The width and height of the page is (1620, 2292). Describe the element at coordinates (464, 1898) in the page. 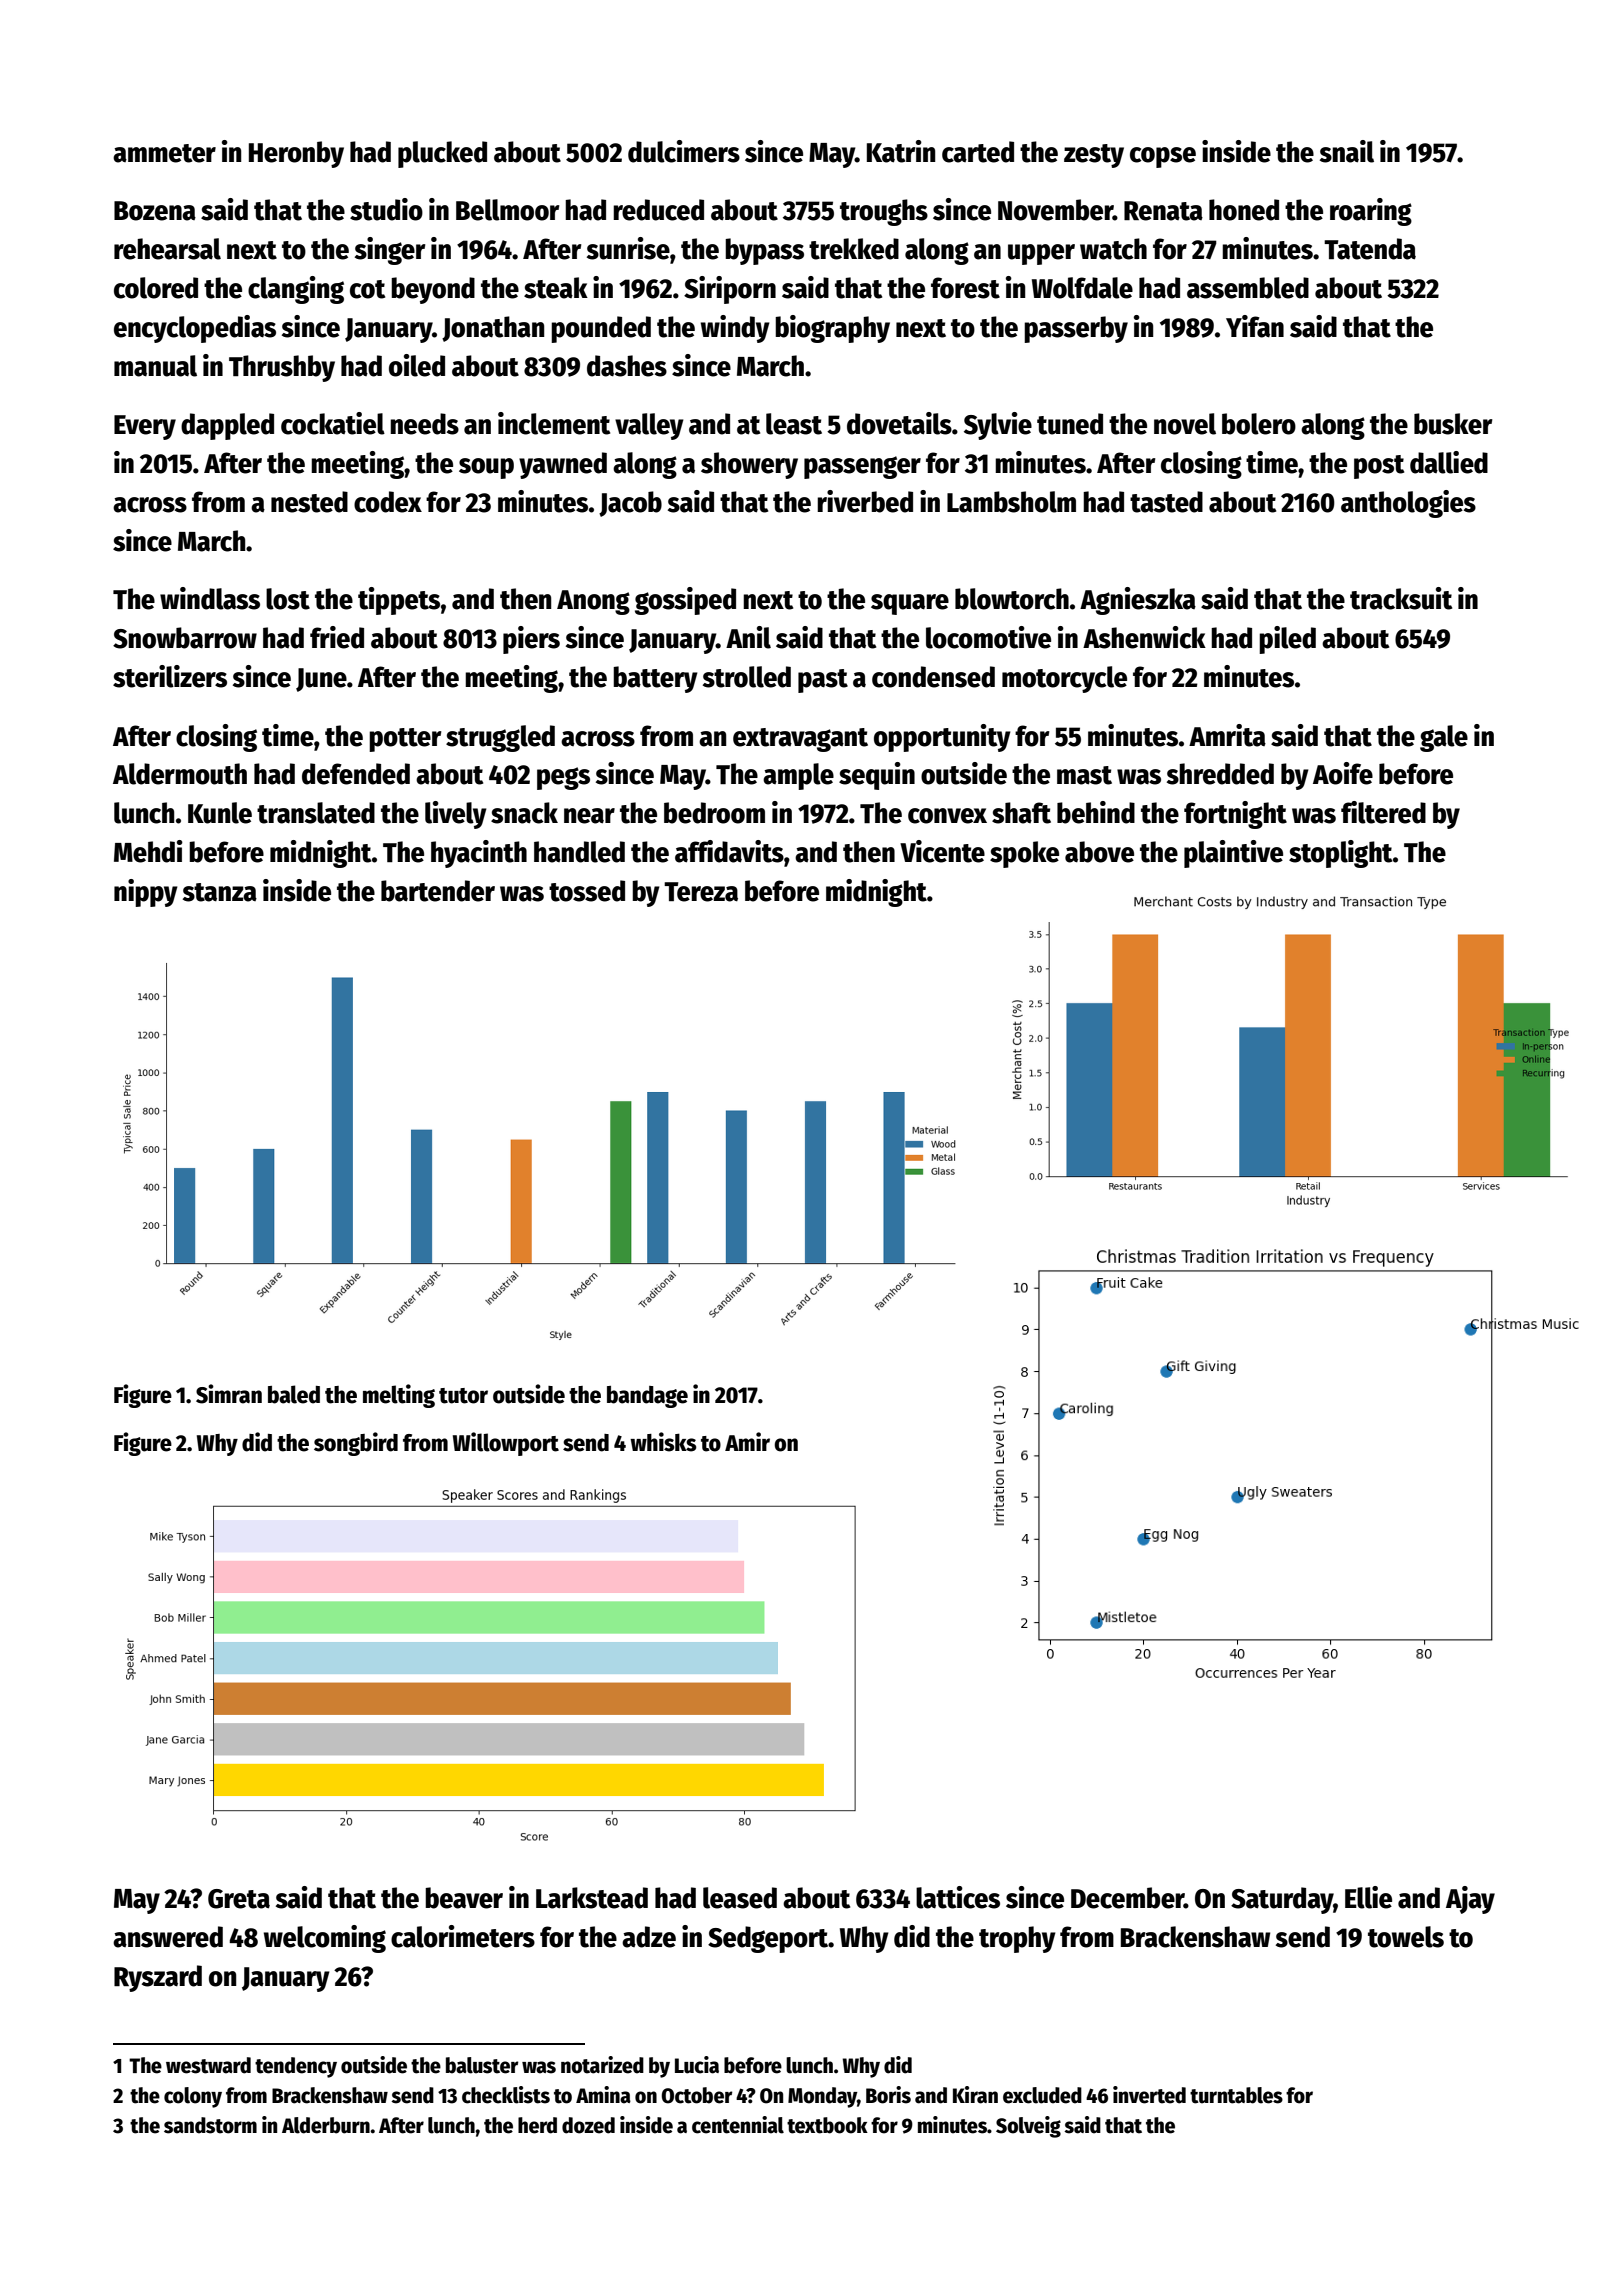

I see `beaver` at that location.
